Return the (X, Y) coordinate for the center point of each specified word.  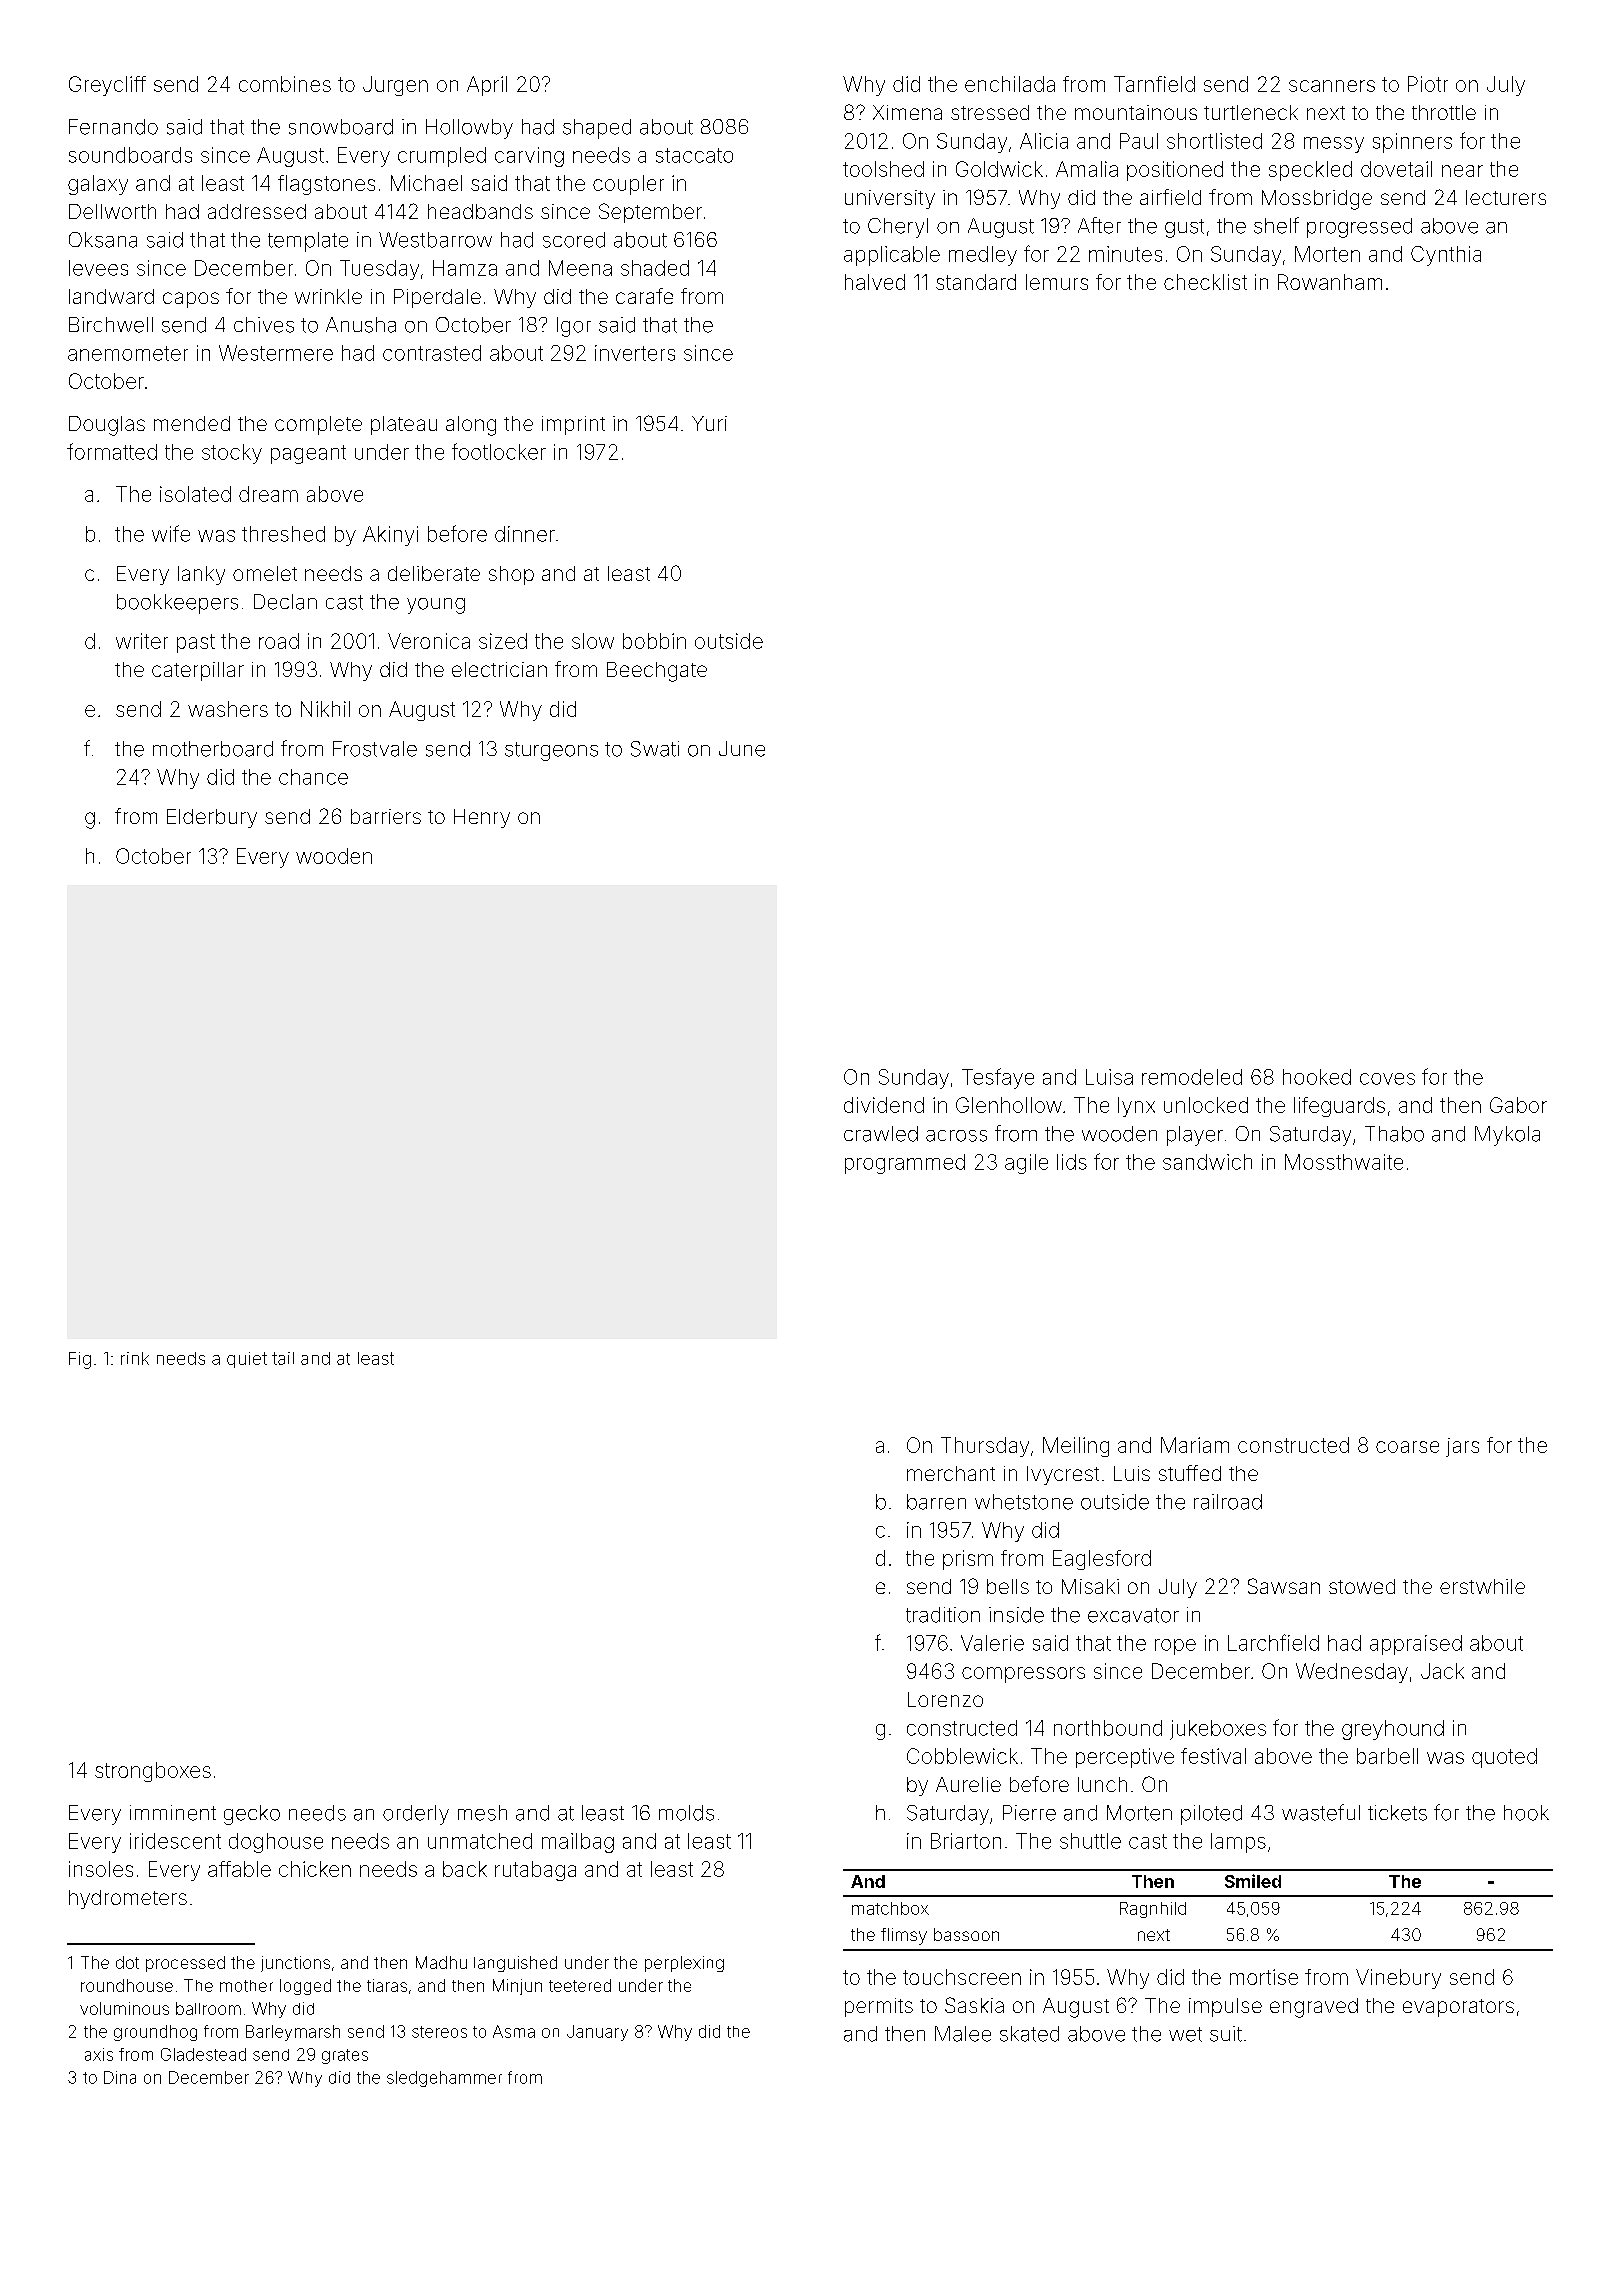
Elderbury (212, 818)
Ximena (907, 112)
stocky (232, 454)
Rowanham (1330, 282)
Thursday (985, 1447)
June (742, 749)
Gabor (1518, 1105)
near (1462, 171)
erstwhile (1482, 1586)
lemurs (1057, 282)
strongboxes (153, 1772)
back (465, 1869)
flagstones (326, 185)
